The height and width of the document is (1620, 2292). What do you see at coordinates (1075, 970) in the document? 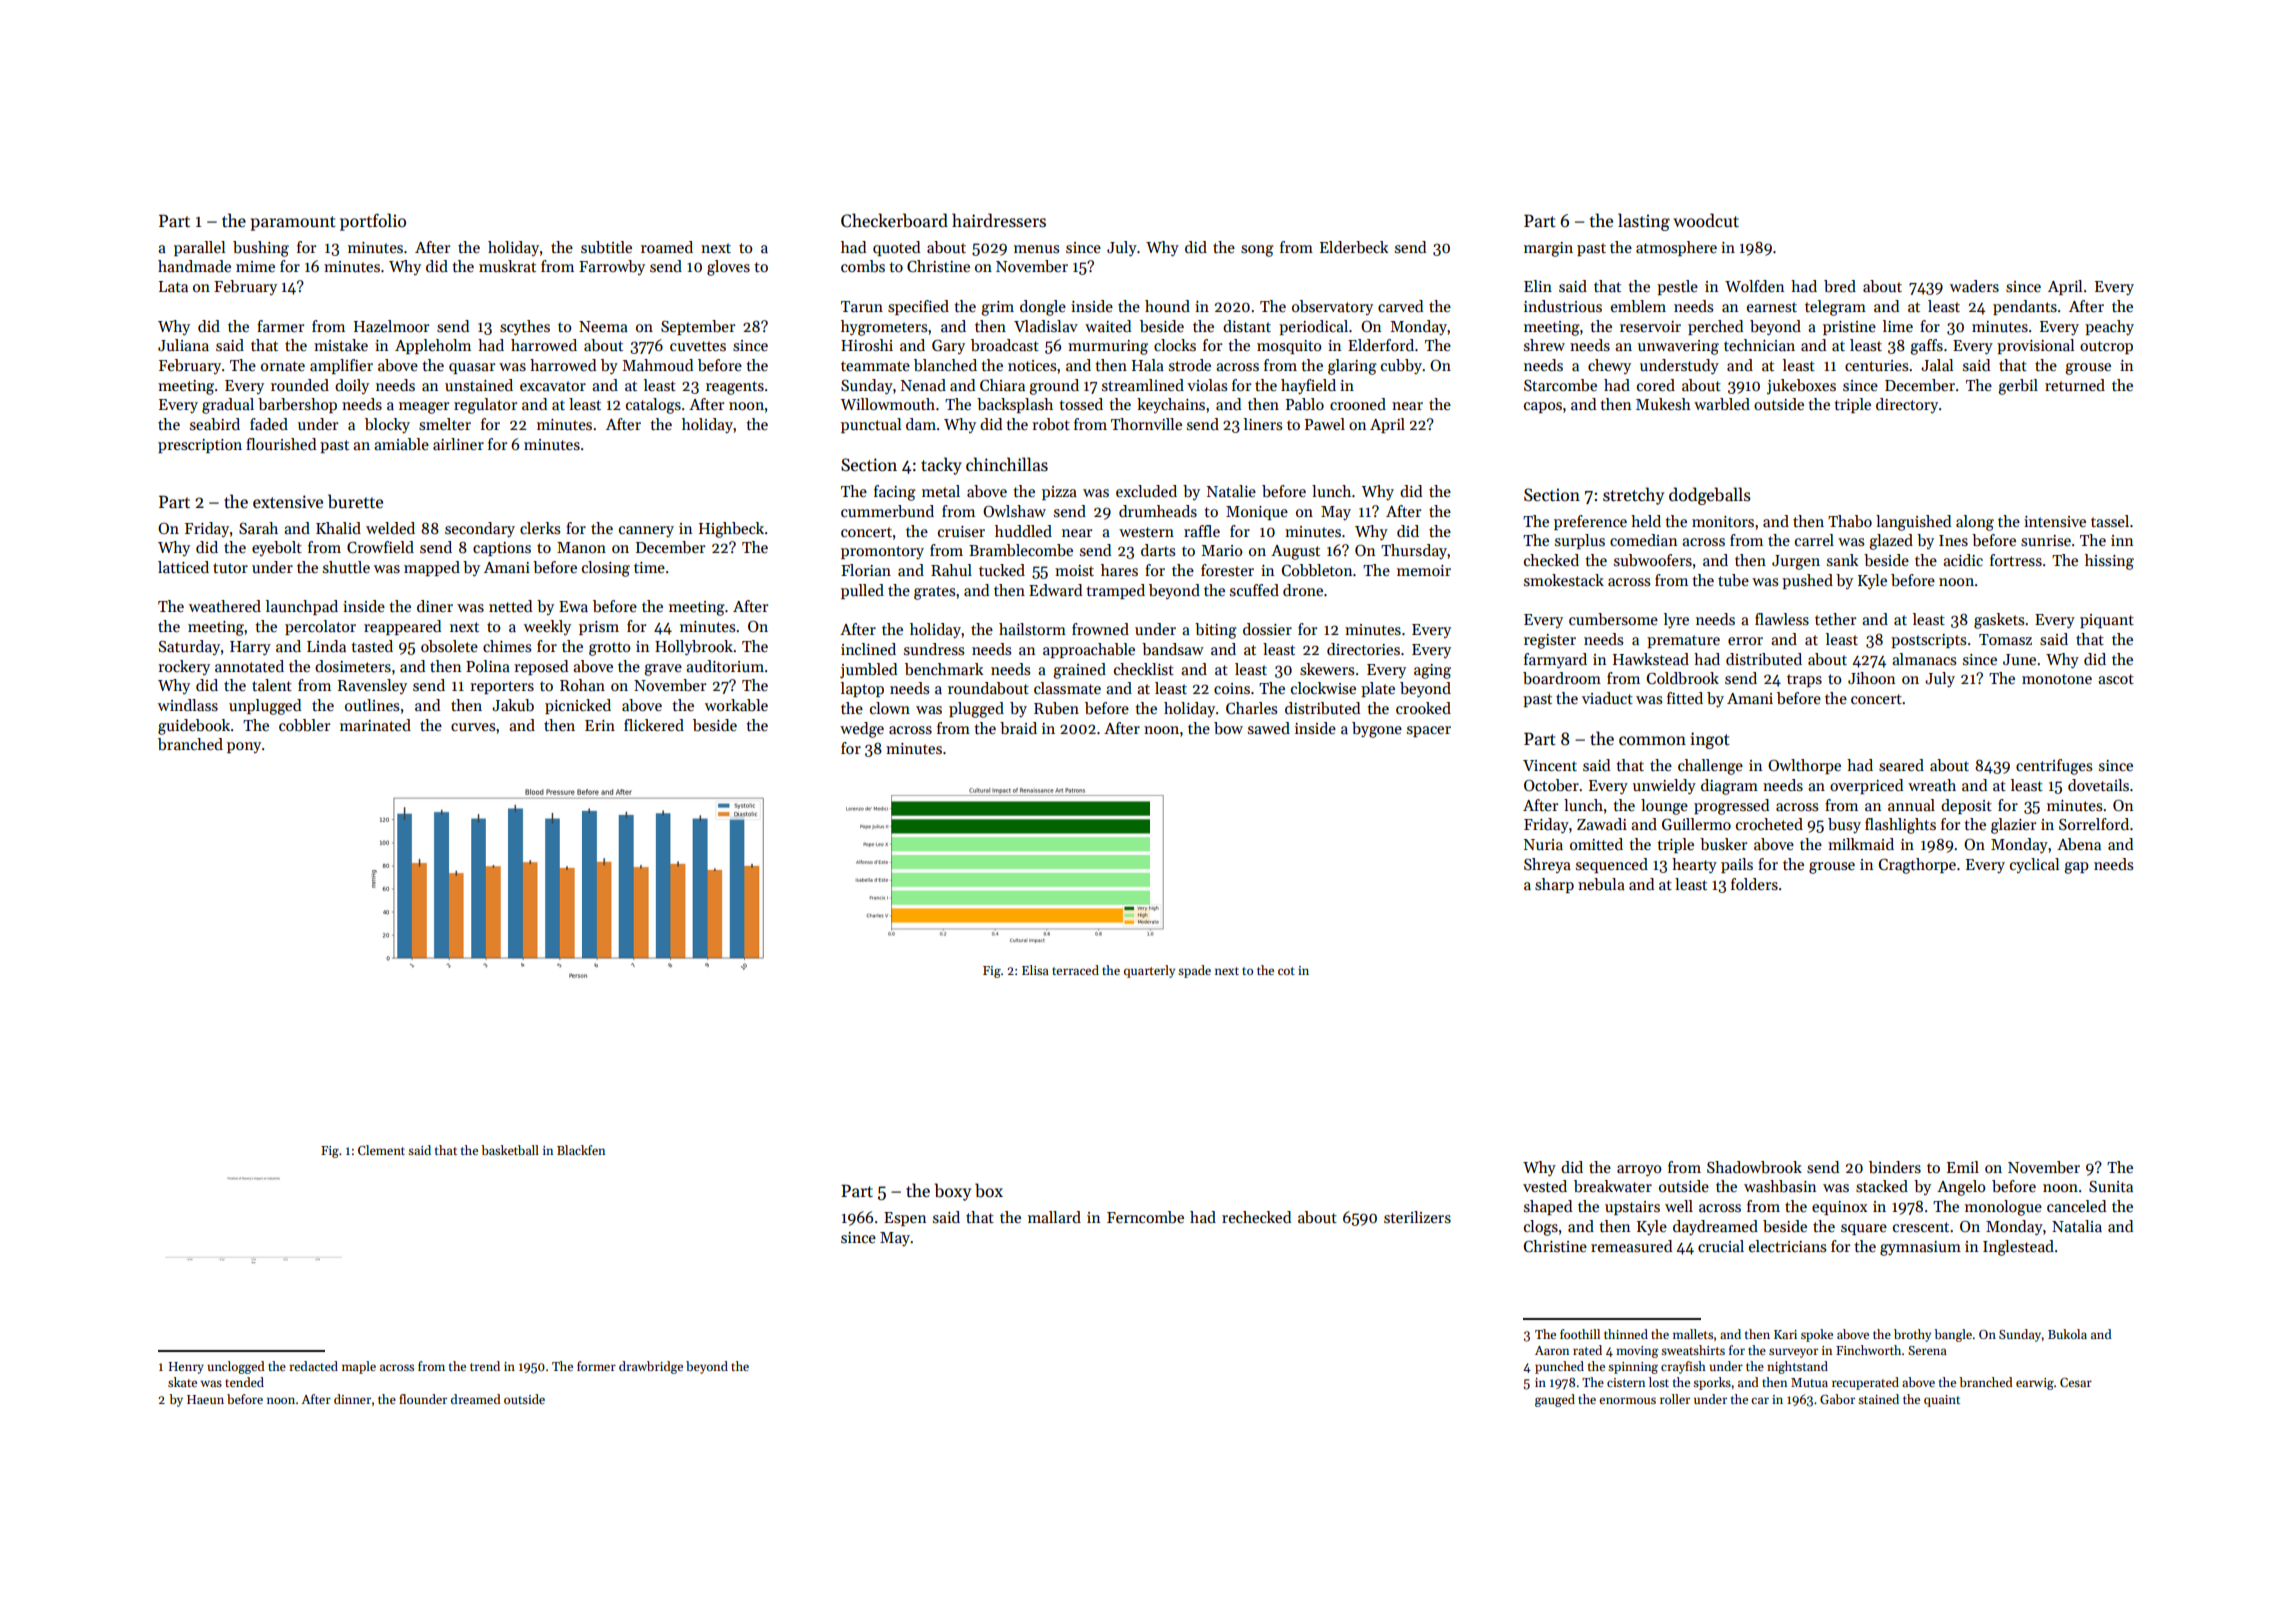
I see `terraced` at bounding box center [1075, 970].
